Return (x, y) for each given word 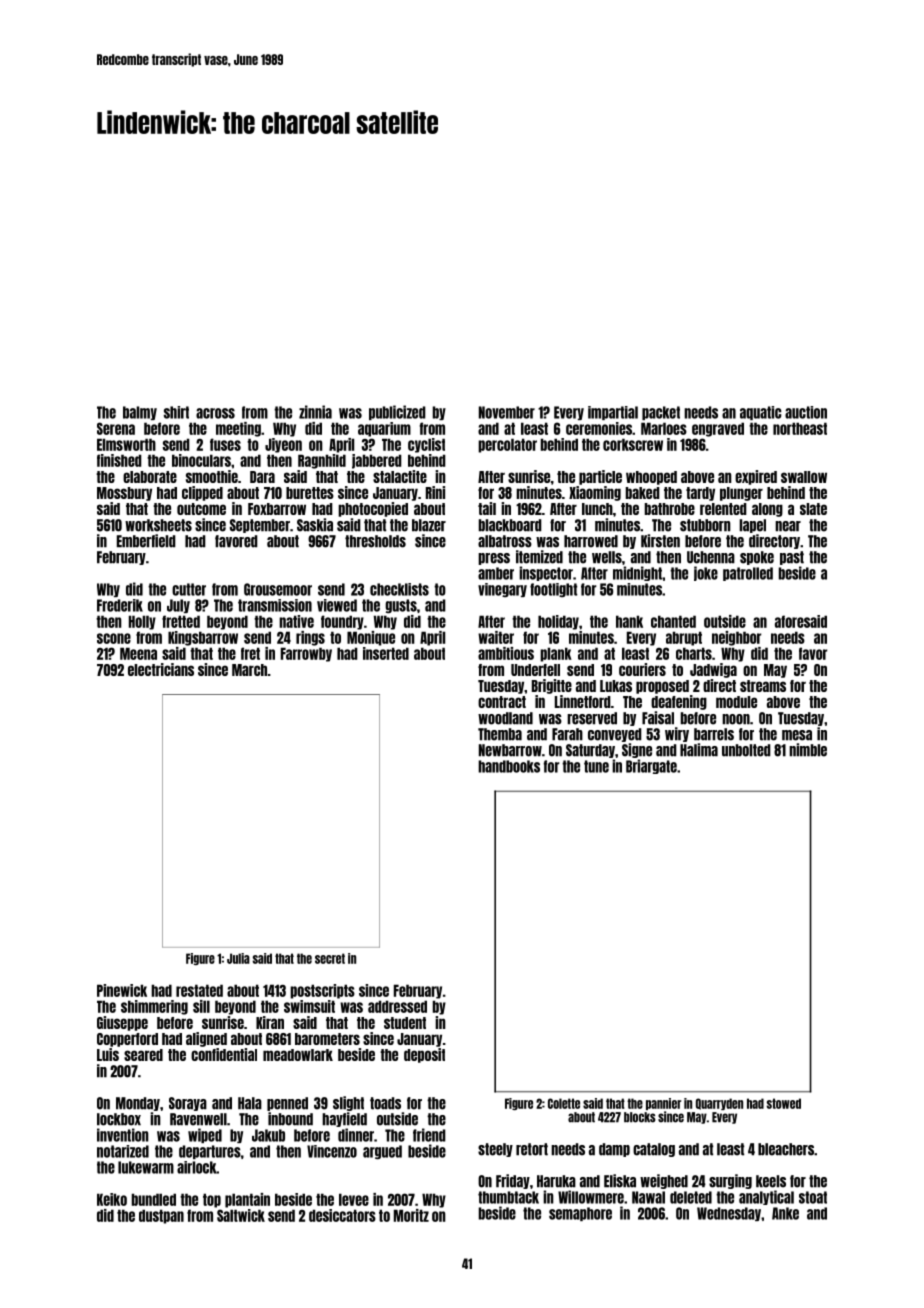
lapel (752, 526)
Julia (238, 958)
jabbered (377, 461)
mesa (797, 735)
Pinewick (122, 990)
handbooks (509, 766)
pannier (663, 1104)
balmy (140, 413)
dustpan (161, 1216)
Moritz (411, 1215)
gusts (401, 606)
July (178, 606)
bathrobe (670, 509)
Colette (564, 1103)
